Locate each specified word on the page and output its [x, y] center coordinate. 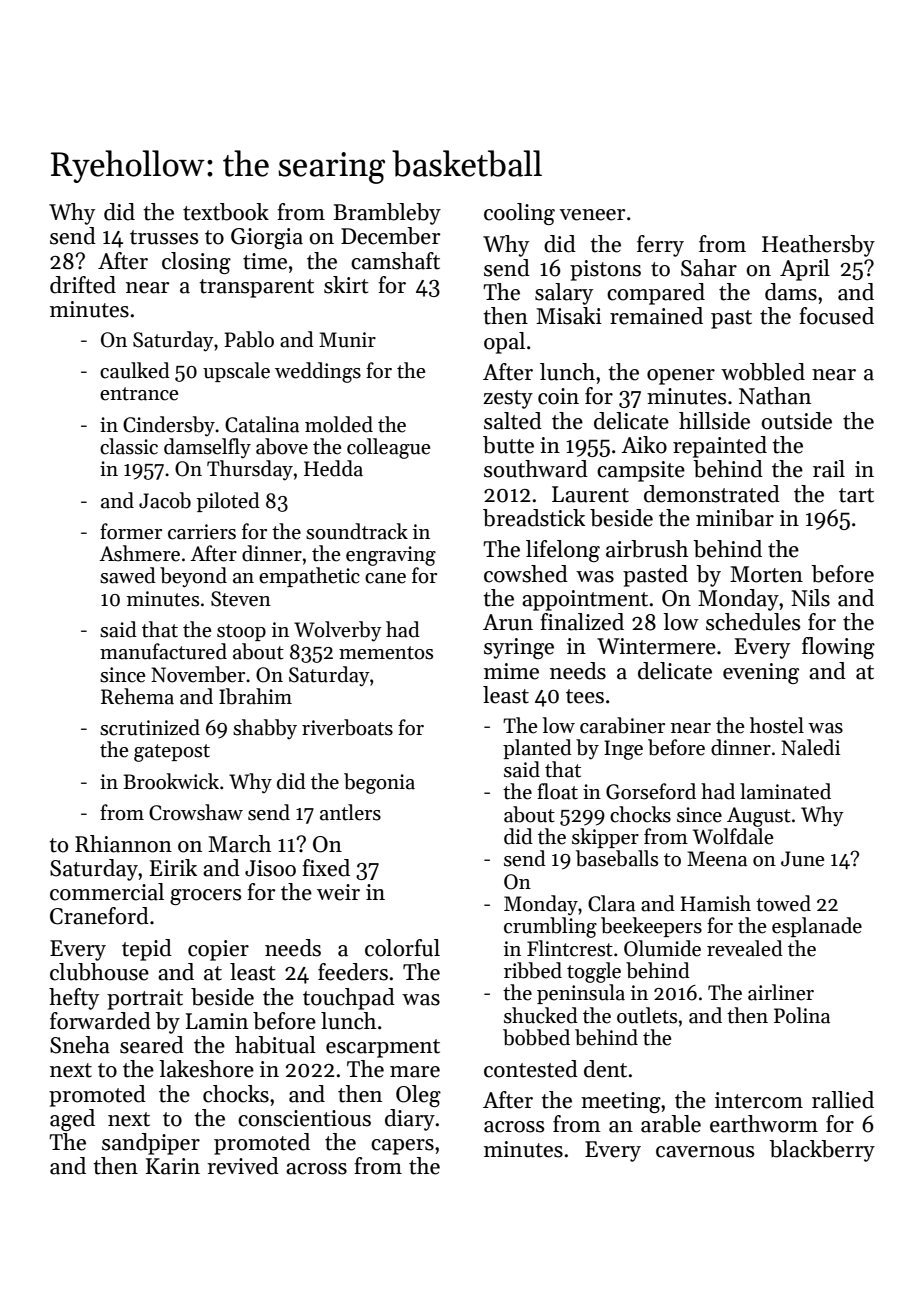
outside [796, 421]
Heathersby [818, 246]
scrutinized [150, 727]
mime [511, 671]
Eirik [173, 867]
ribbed [533, 970]
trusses [164, 237]
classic [129, 446]
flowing [838, 648]
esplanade [817, 927]
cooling [519, 214]
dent [605, 1069]
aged [72, 1120]
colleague [388, 448]
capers [402, 1147]
